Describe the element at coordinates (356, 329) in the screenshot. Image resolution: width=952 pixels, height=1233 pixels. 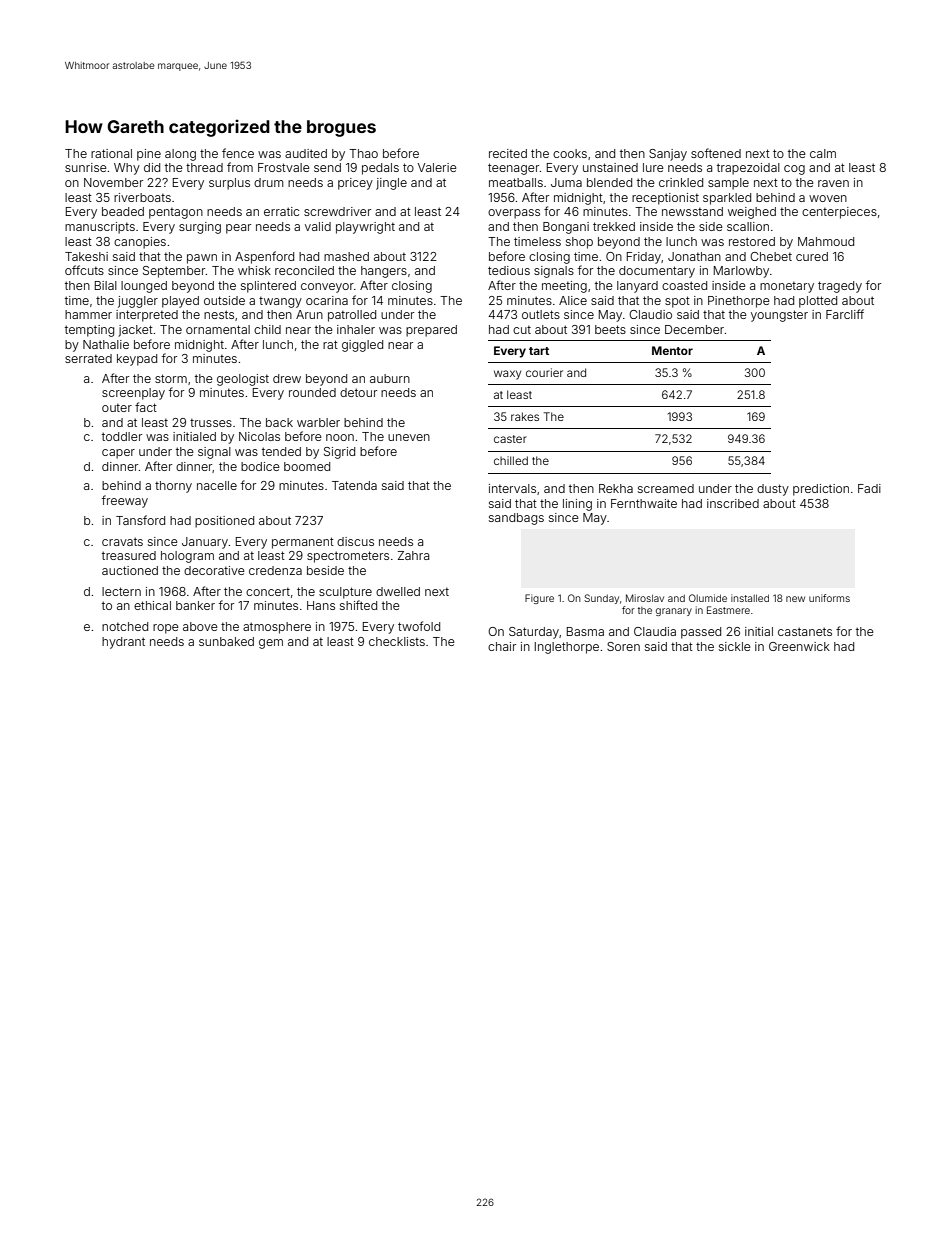
I see `inhaler` at that location.
